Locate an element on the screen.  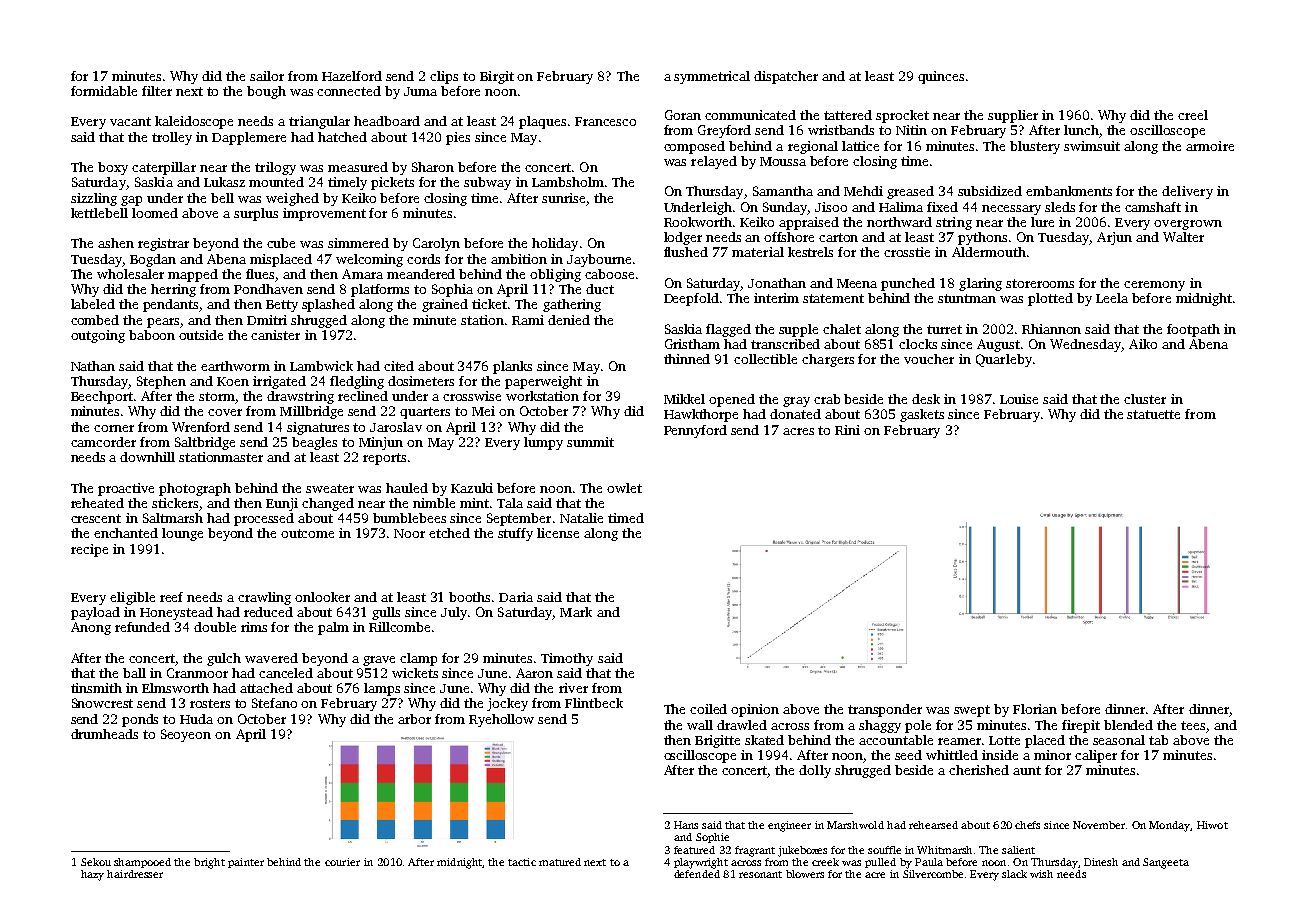
material is located at coordinates (758, 252).
